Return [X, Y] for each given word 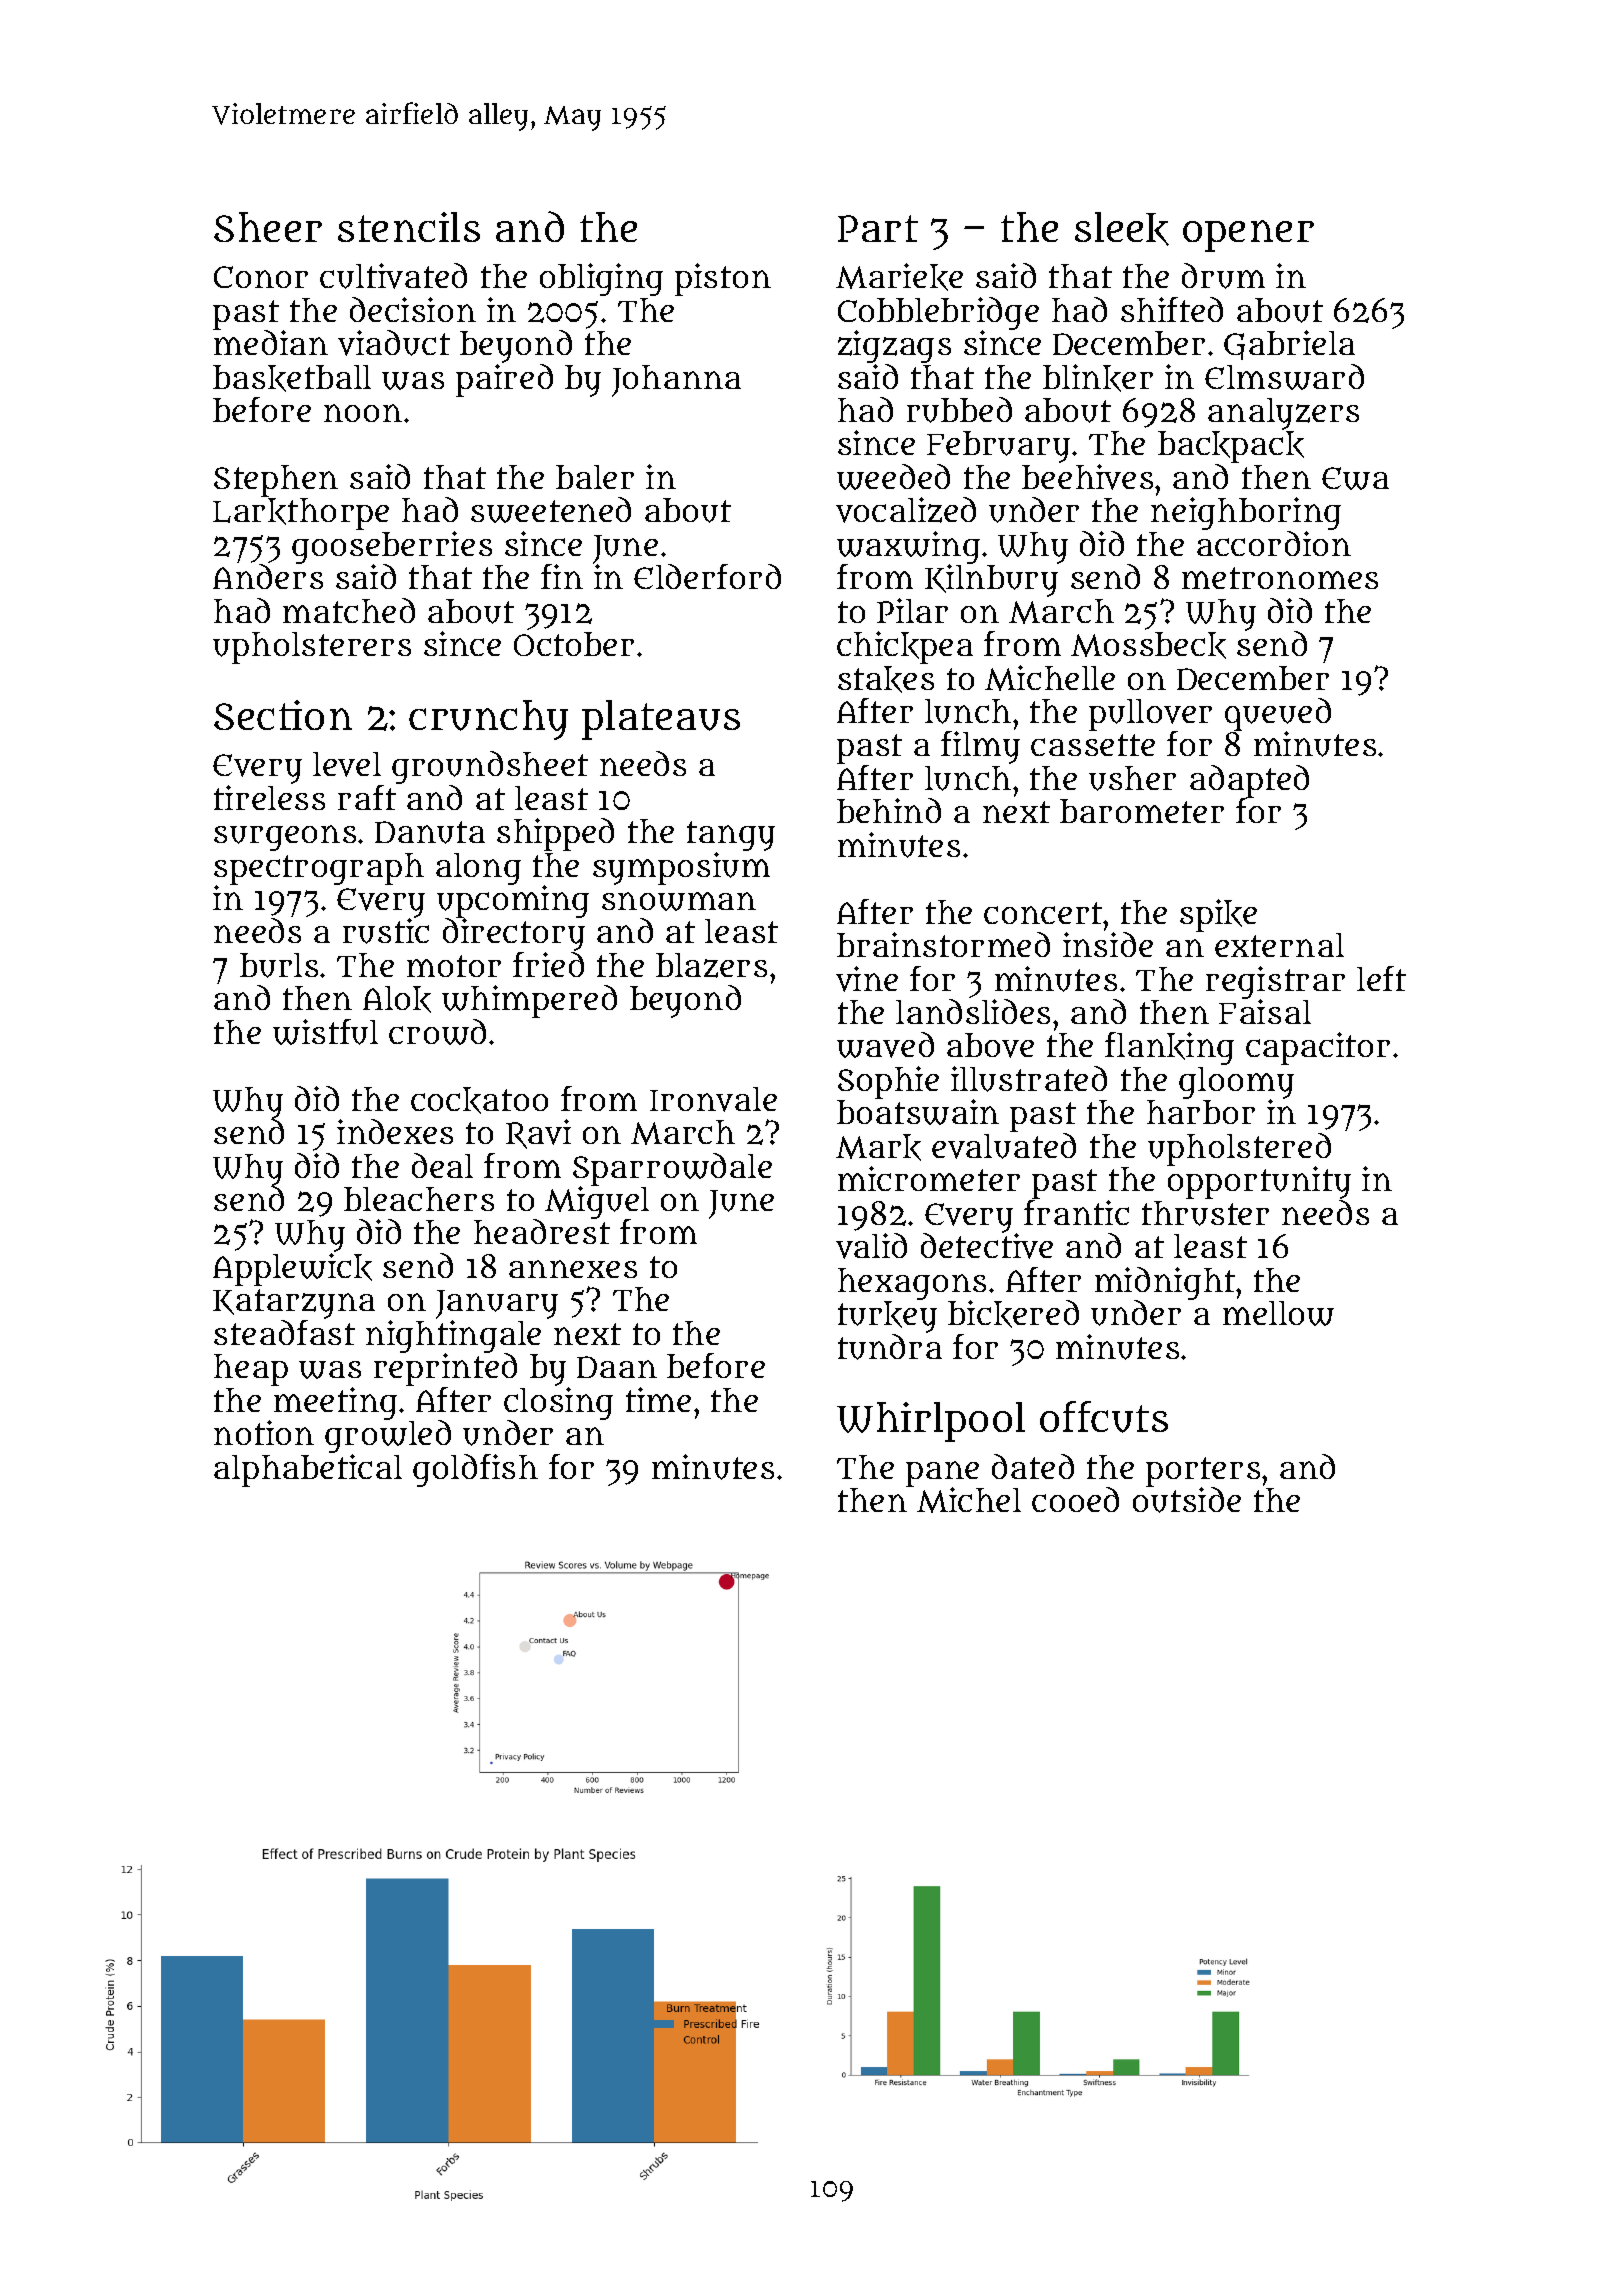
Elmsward [1284, 377]
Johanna [676, 381]
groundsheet [490, 767]
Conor [261, 277]
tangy [731, 836]
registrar [1275, 982]
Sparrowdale [672, 1169]
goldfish [475, 1470]
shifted [1172, 309]
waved [885, 1045]
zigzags [894, 346]
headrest [542, 1232]
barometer [1142, 811]
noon [363, 413]
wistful [325, 1032]
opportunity [1259, 1183]
